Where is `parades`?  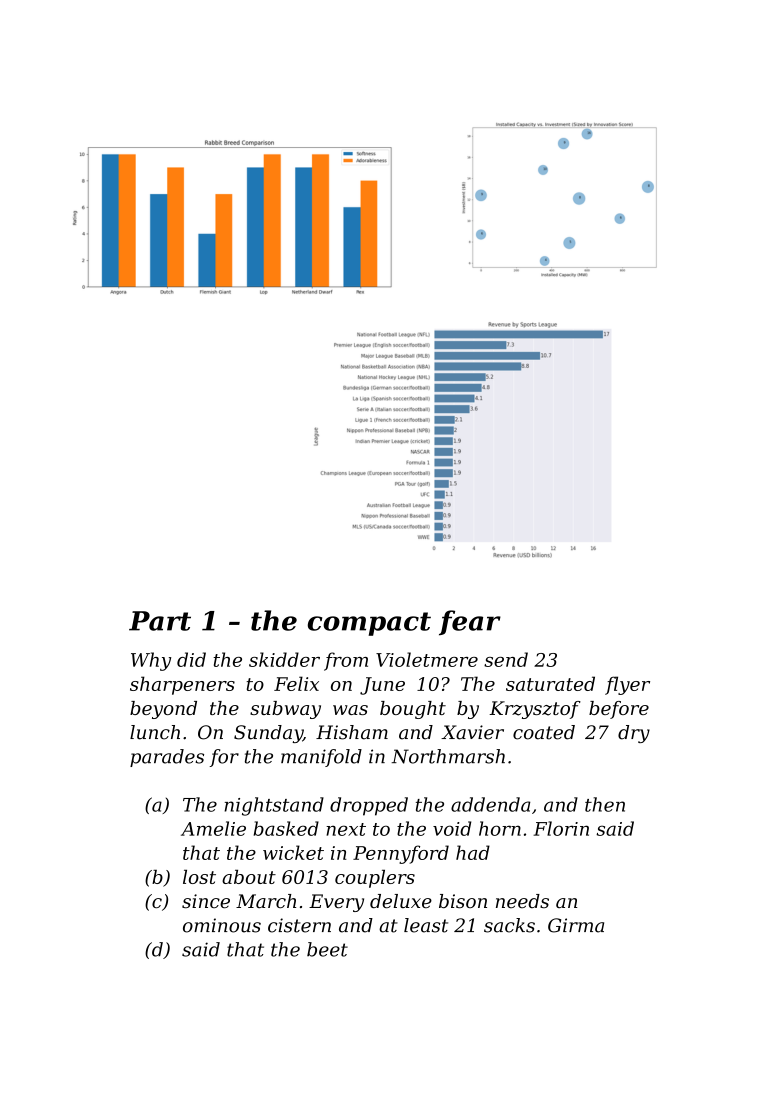 parades is located at coordinates (167, 758).
